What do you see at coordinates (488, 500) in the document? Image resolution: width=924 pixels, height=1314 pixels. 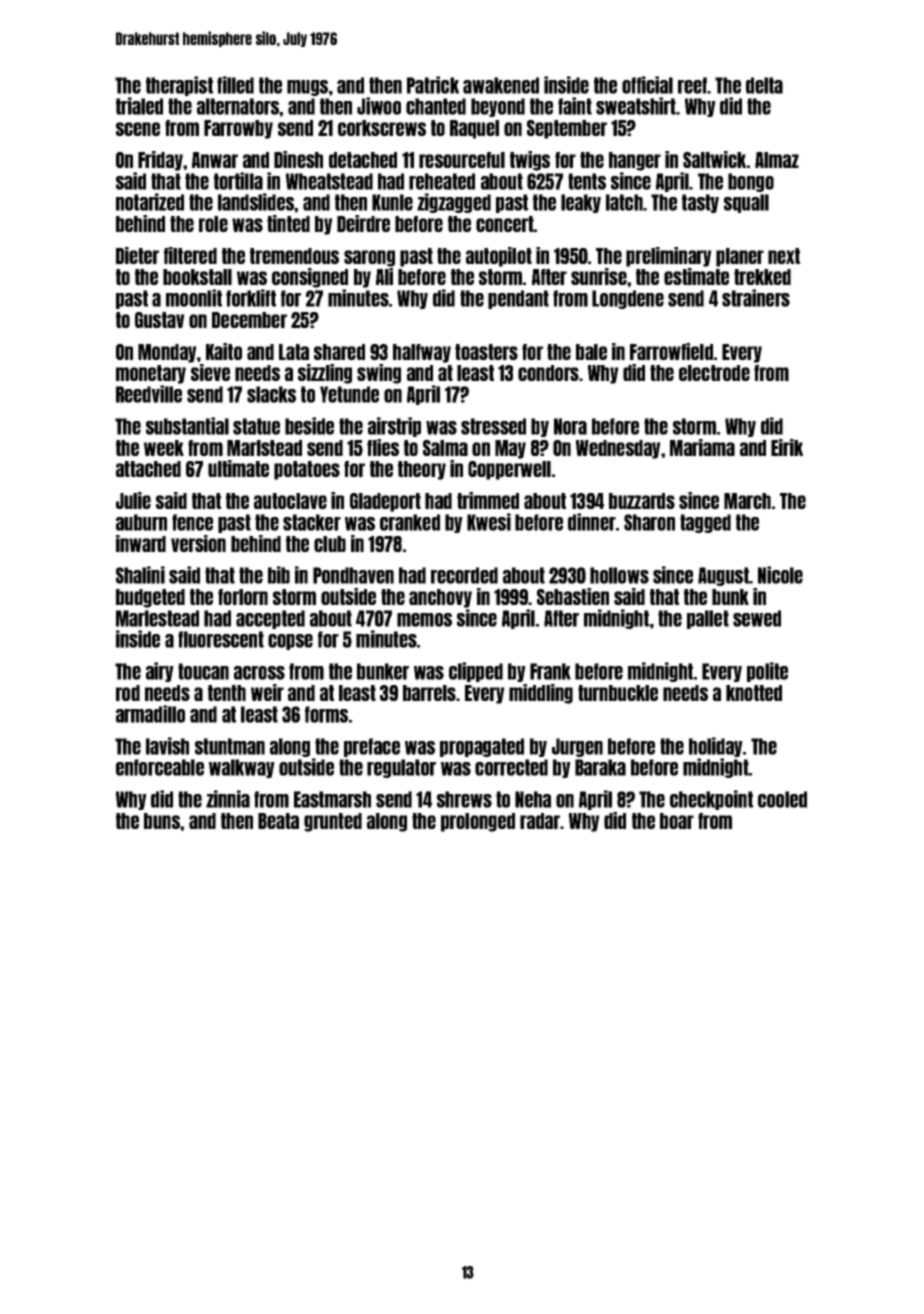 I see `trimmed` at bounding box center [488, 500].
